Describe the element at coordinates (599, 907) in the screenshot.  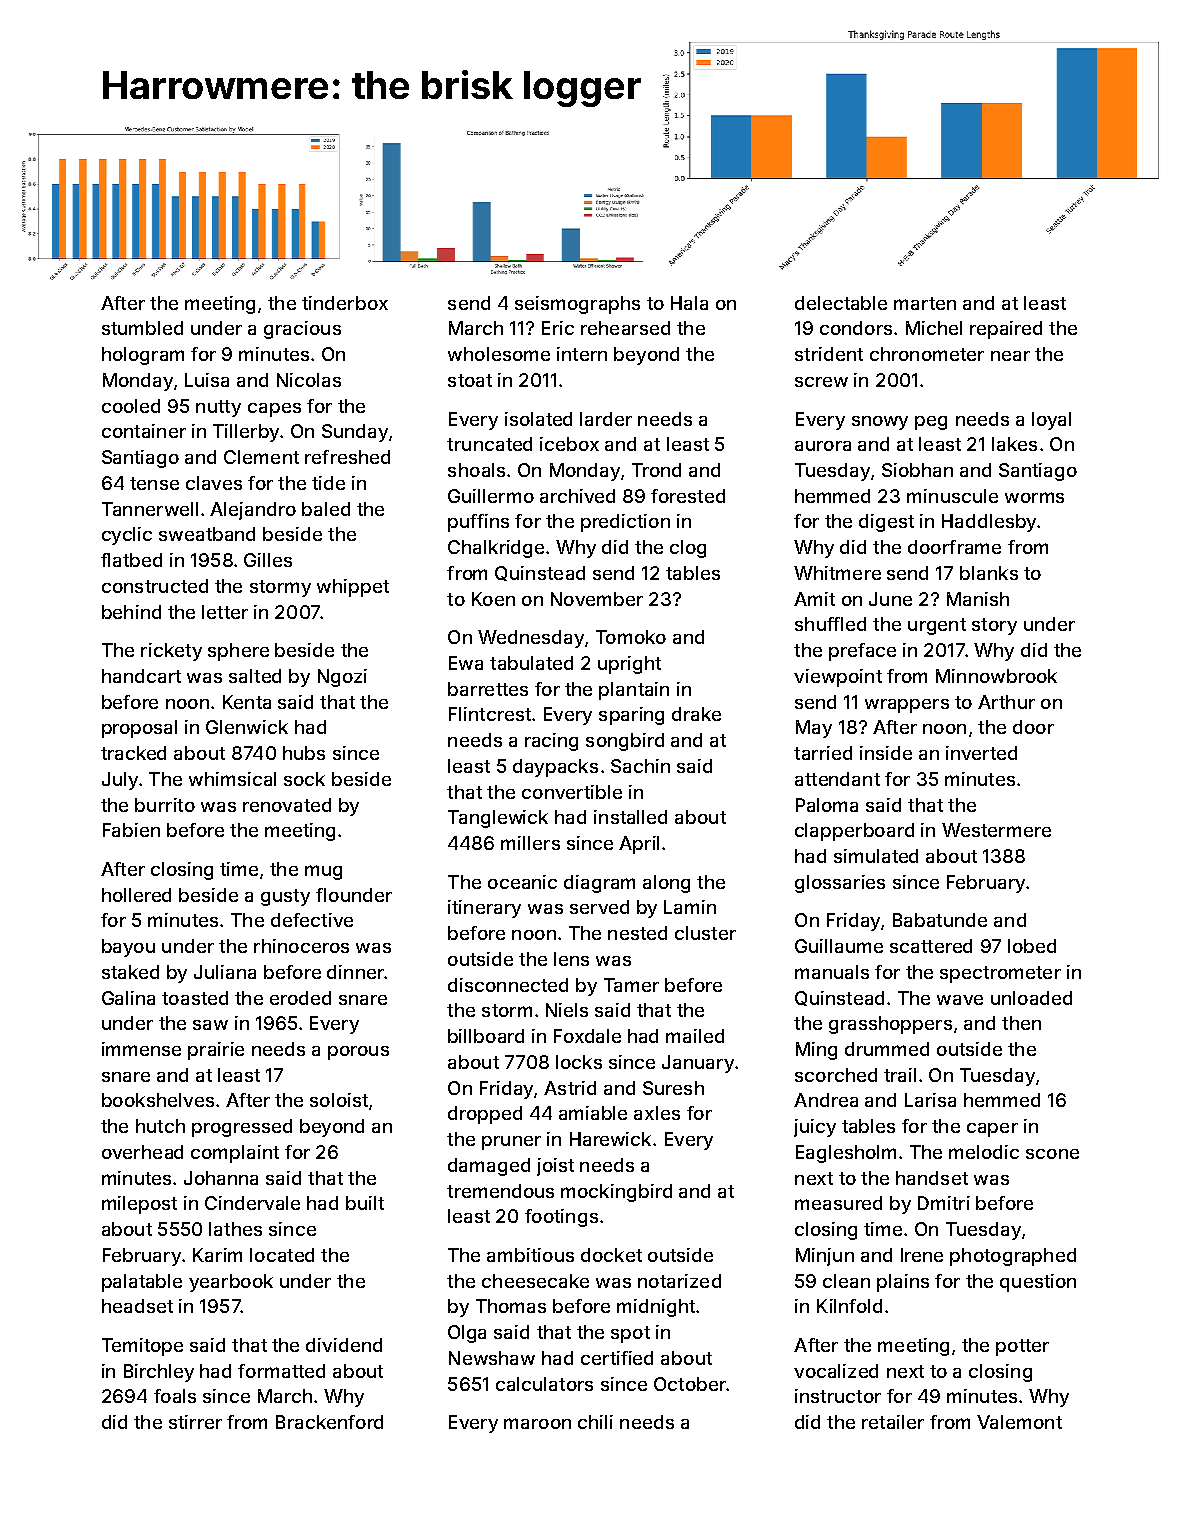
I see `served` at that location.
